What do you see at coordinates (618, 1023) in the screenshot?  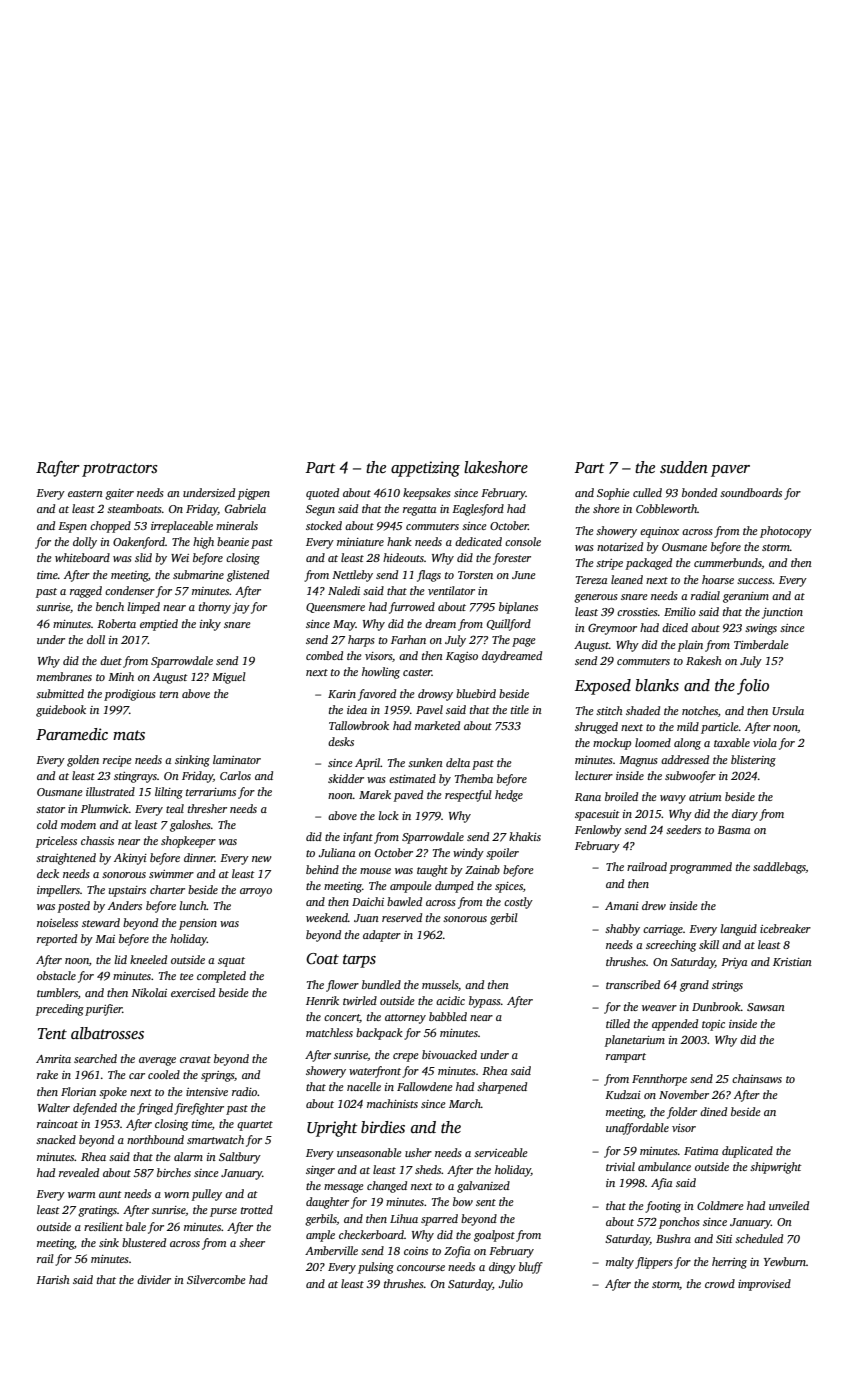 I see `tilled` at bounding box center [618, 1023].
